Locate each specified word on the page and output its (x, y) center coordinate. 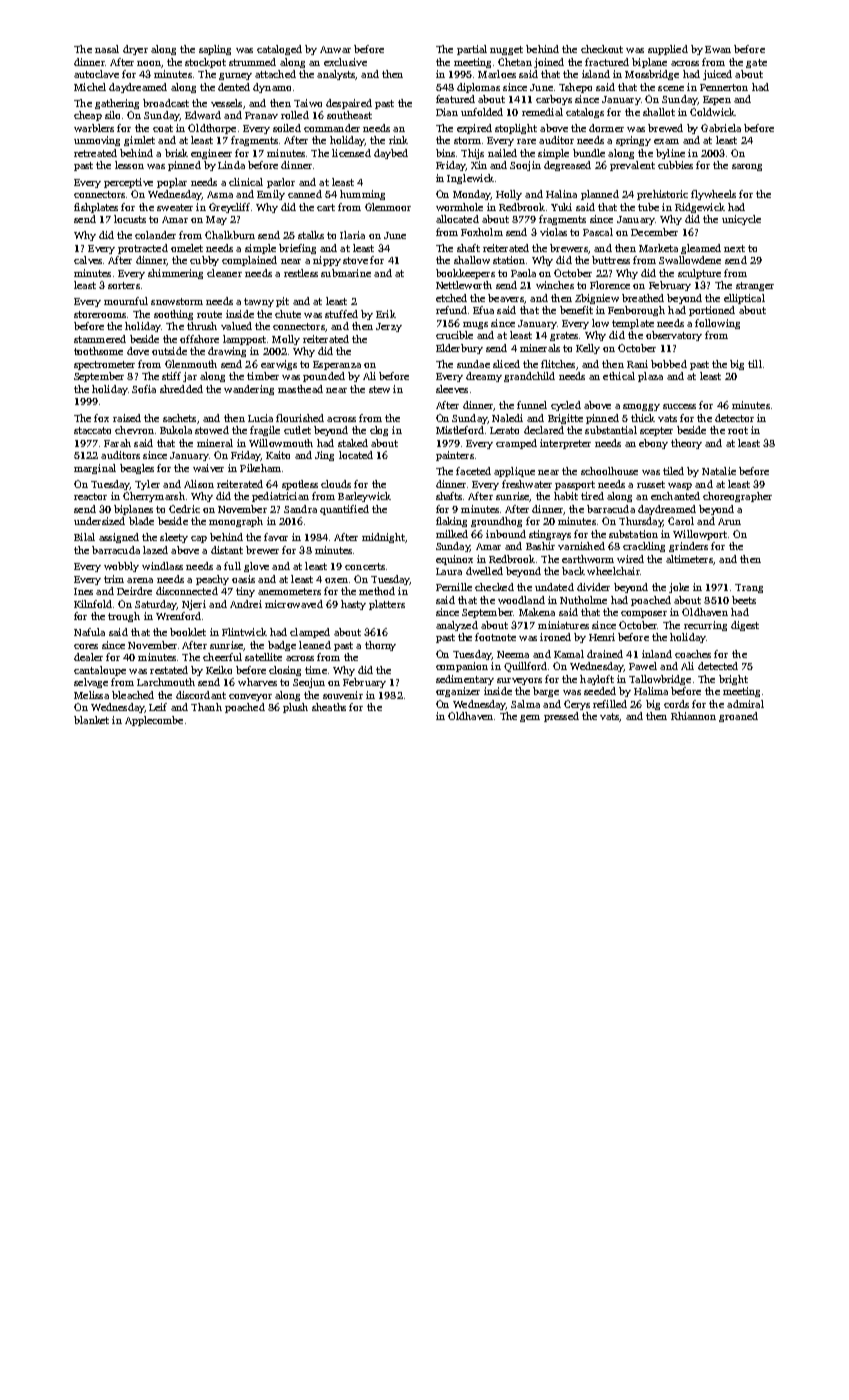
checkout (602, 49)
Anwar (335, 49)
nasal (107, 49)
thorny (380, 646)
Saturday (156, 605)
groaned (738, 717)
